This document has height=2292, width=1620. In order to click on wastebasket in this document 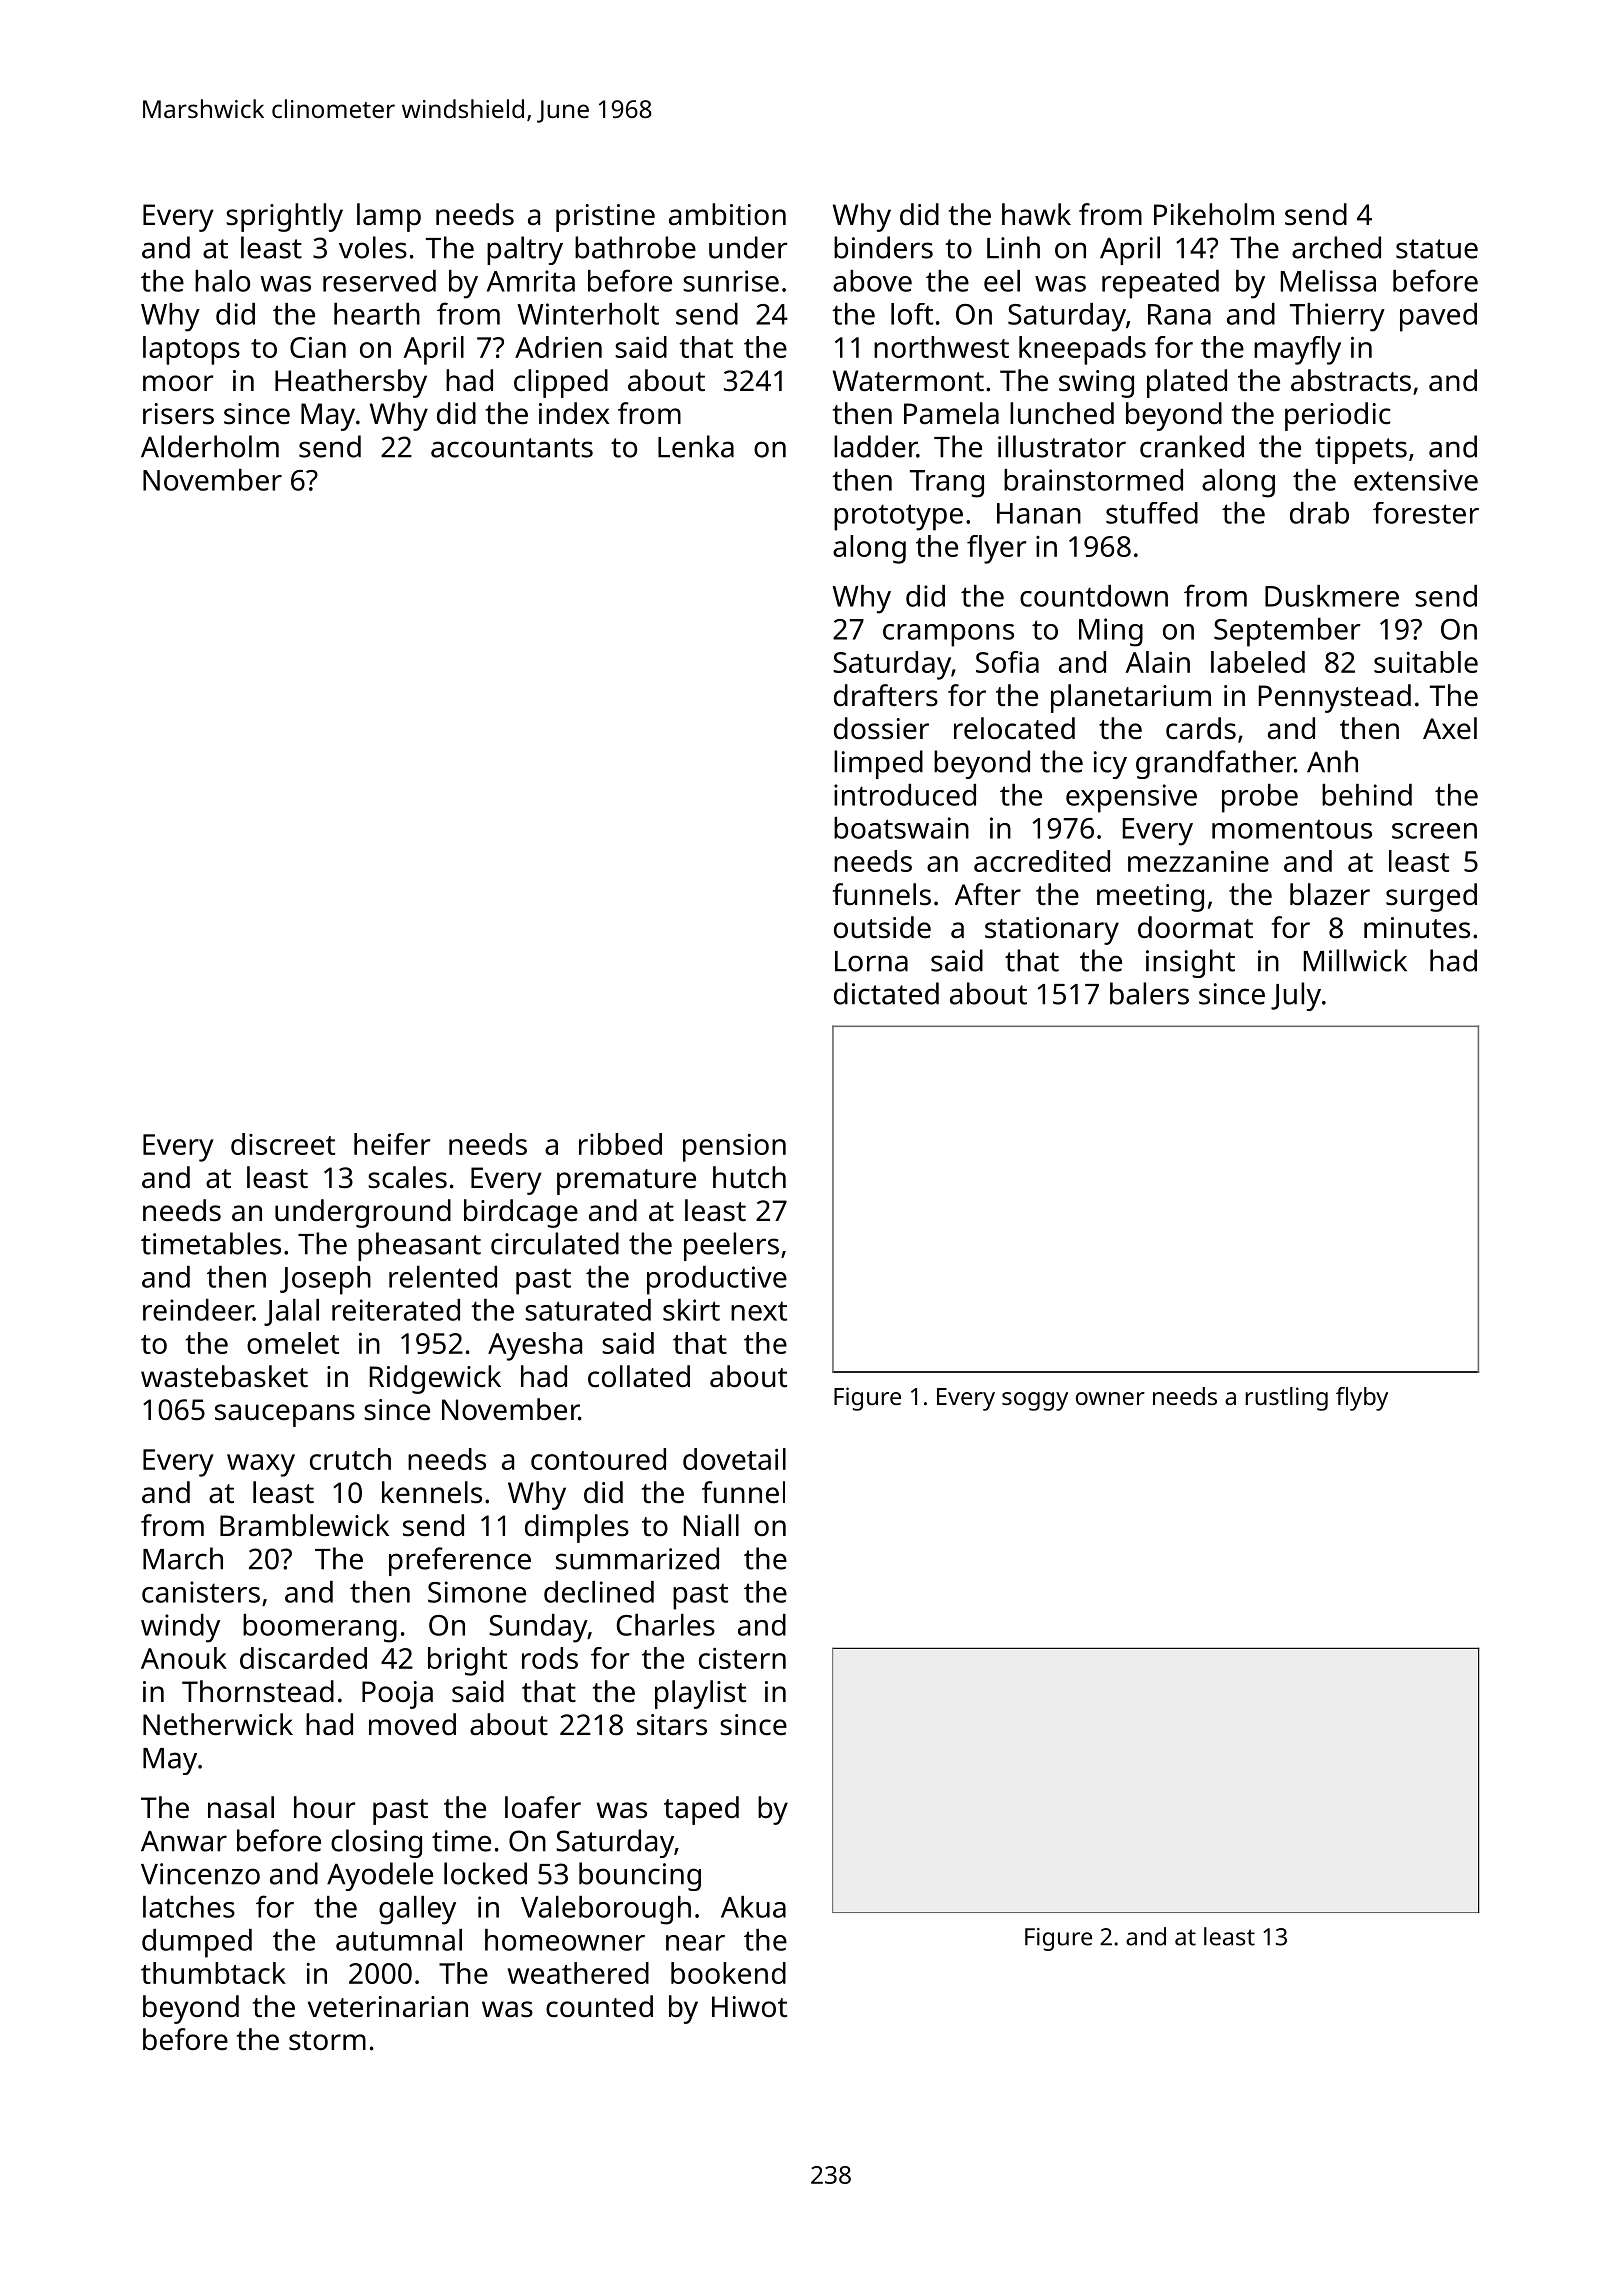, I will do `click(224, 1376)`.
